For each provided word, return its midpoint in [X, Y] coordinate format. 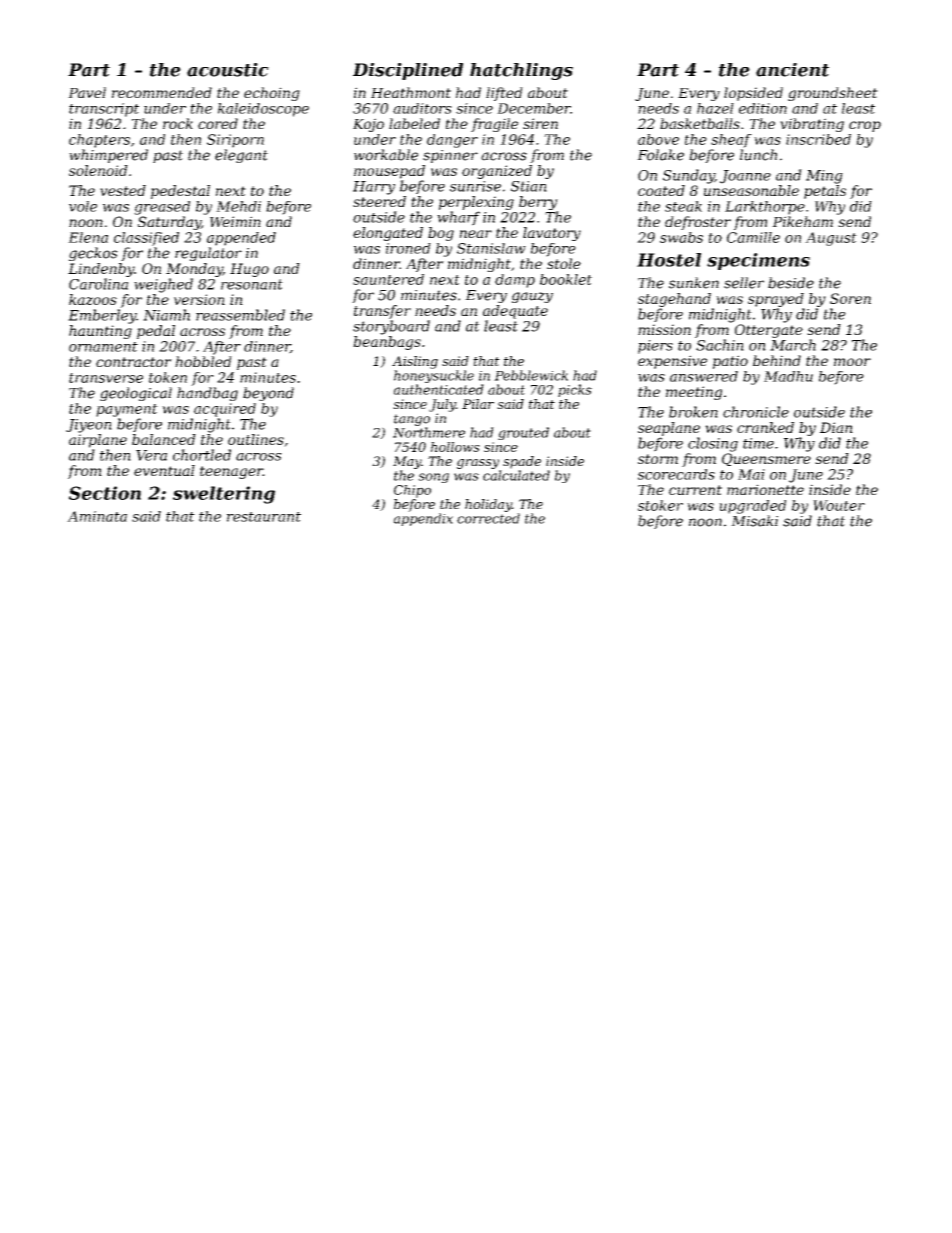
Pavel [87, 92]
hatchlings [521, 71]
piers [655, 347]
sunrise [475, 186]
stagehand [674, 300]
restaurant [264, 517]
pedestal [180, 192]
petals [825, 192]
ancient [792, 70]
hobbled [203, 361]
